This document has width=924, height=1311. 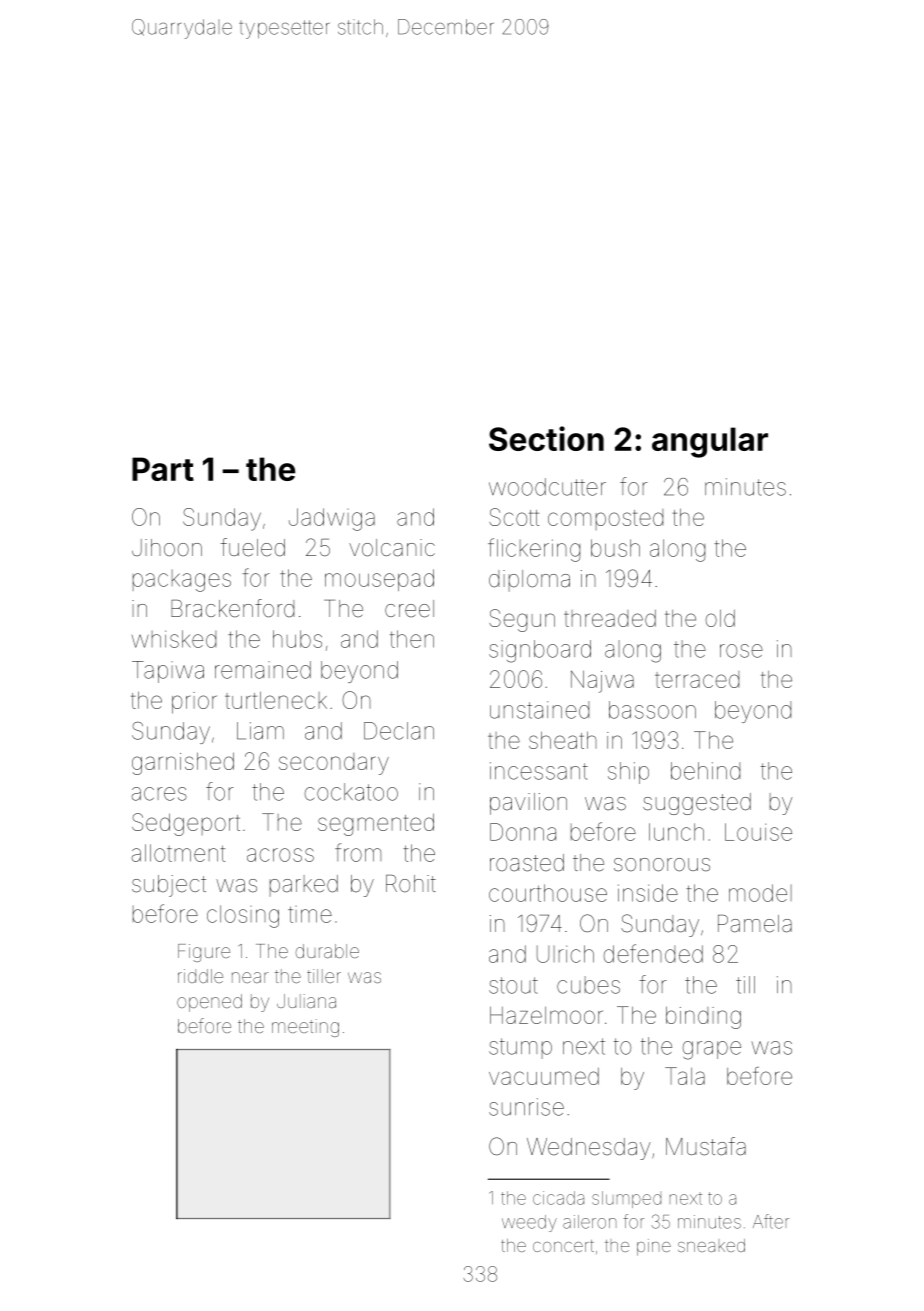 I want to click on meeting, so click(x=305, y=1028).
